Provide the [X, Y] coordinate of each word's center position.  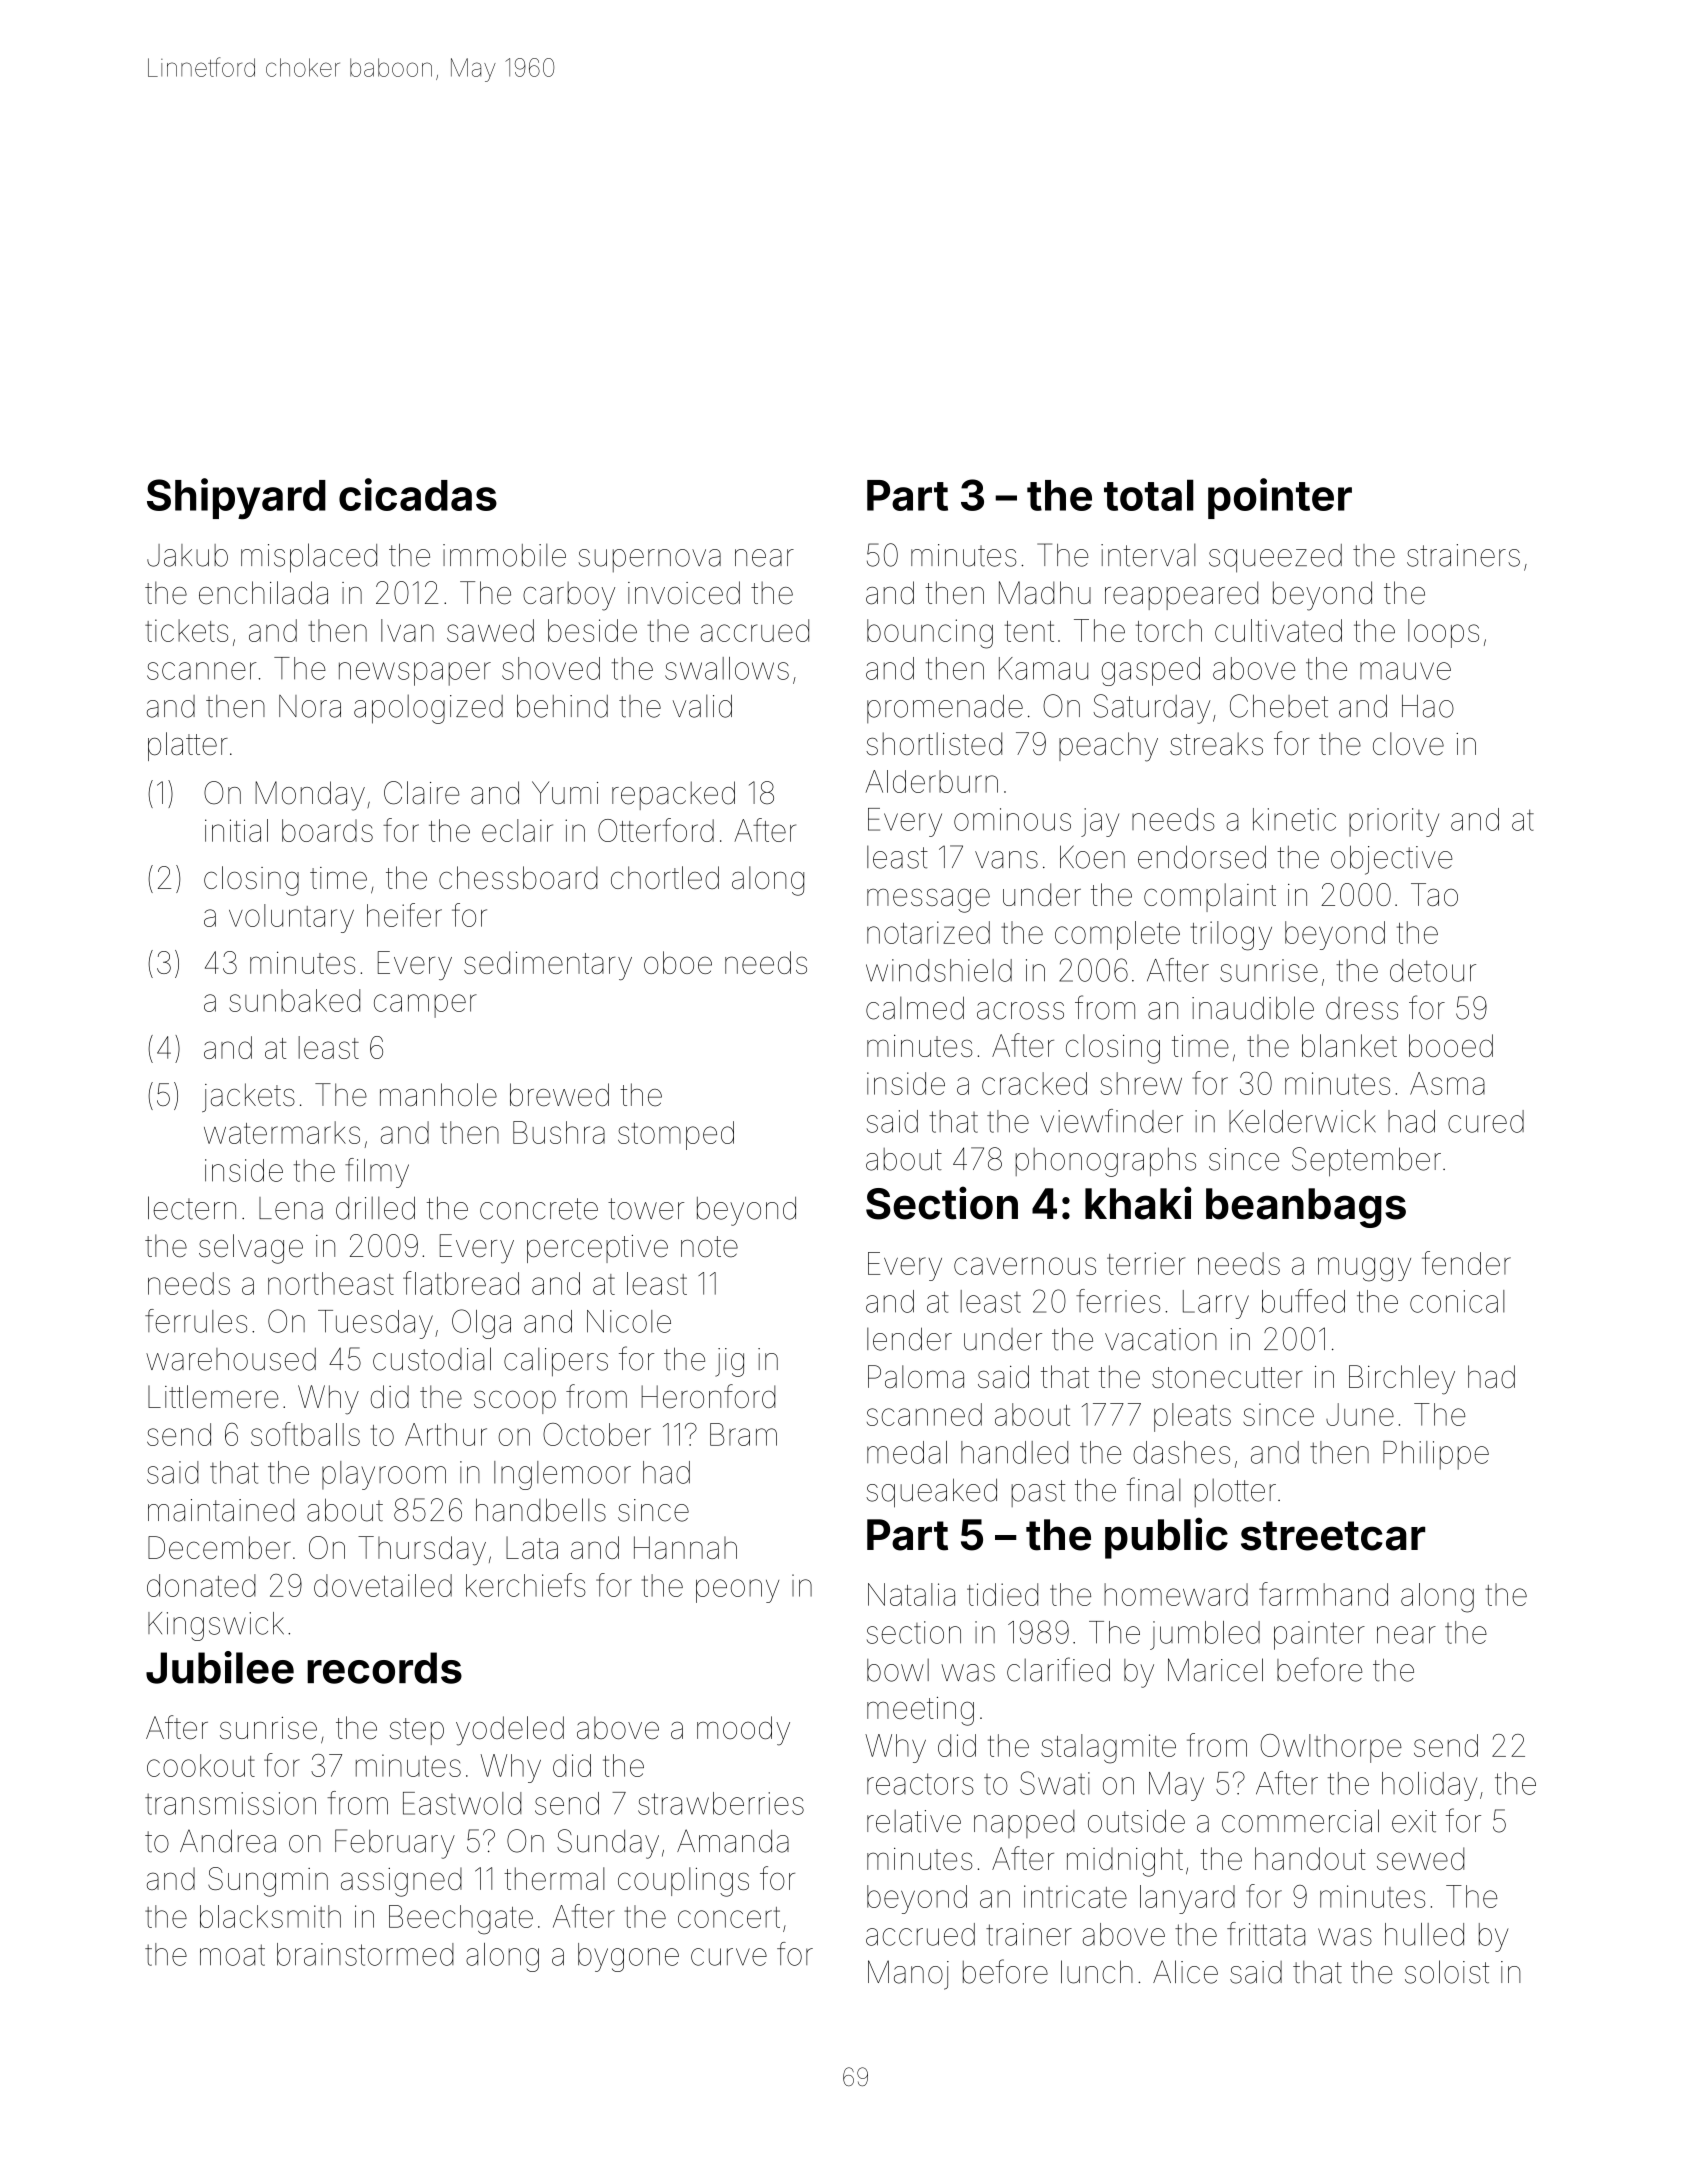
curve [729, 1957]
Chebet [1279, 706]
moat [232, 1955]
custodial [432, 1359]
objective [1392, 860]
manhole [438, 1095]
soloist [1447, 1972]
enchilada [263, 593]
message [928, 900]
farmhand [1323, 1594]
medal [907, 1452]
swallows [727, 668]
